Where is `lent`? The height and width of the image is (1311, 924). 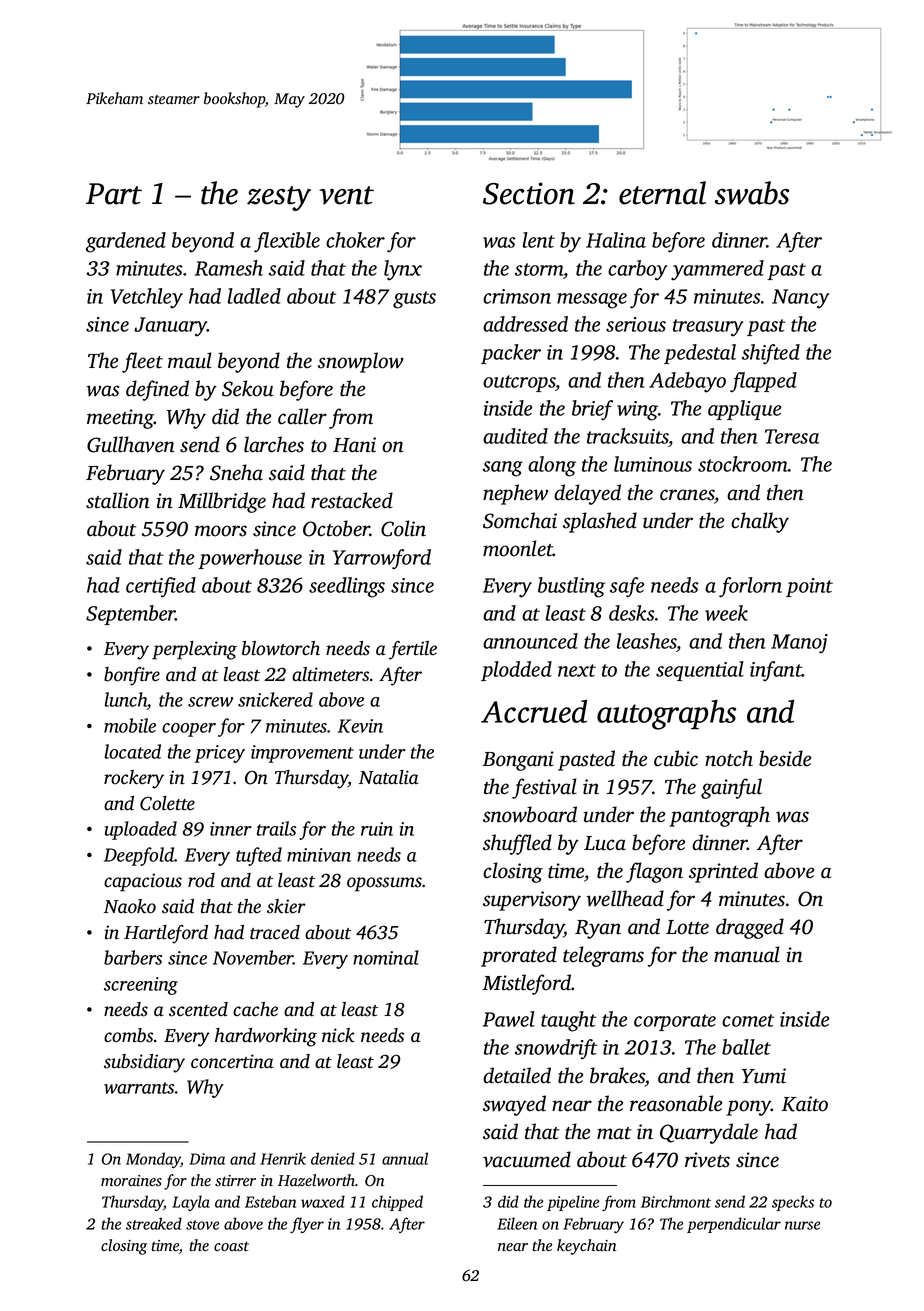
lent is located at coordinates (539, 240).
